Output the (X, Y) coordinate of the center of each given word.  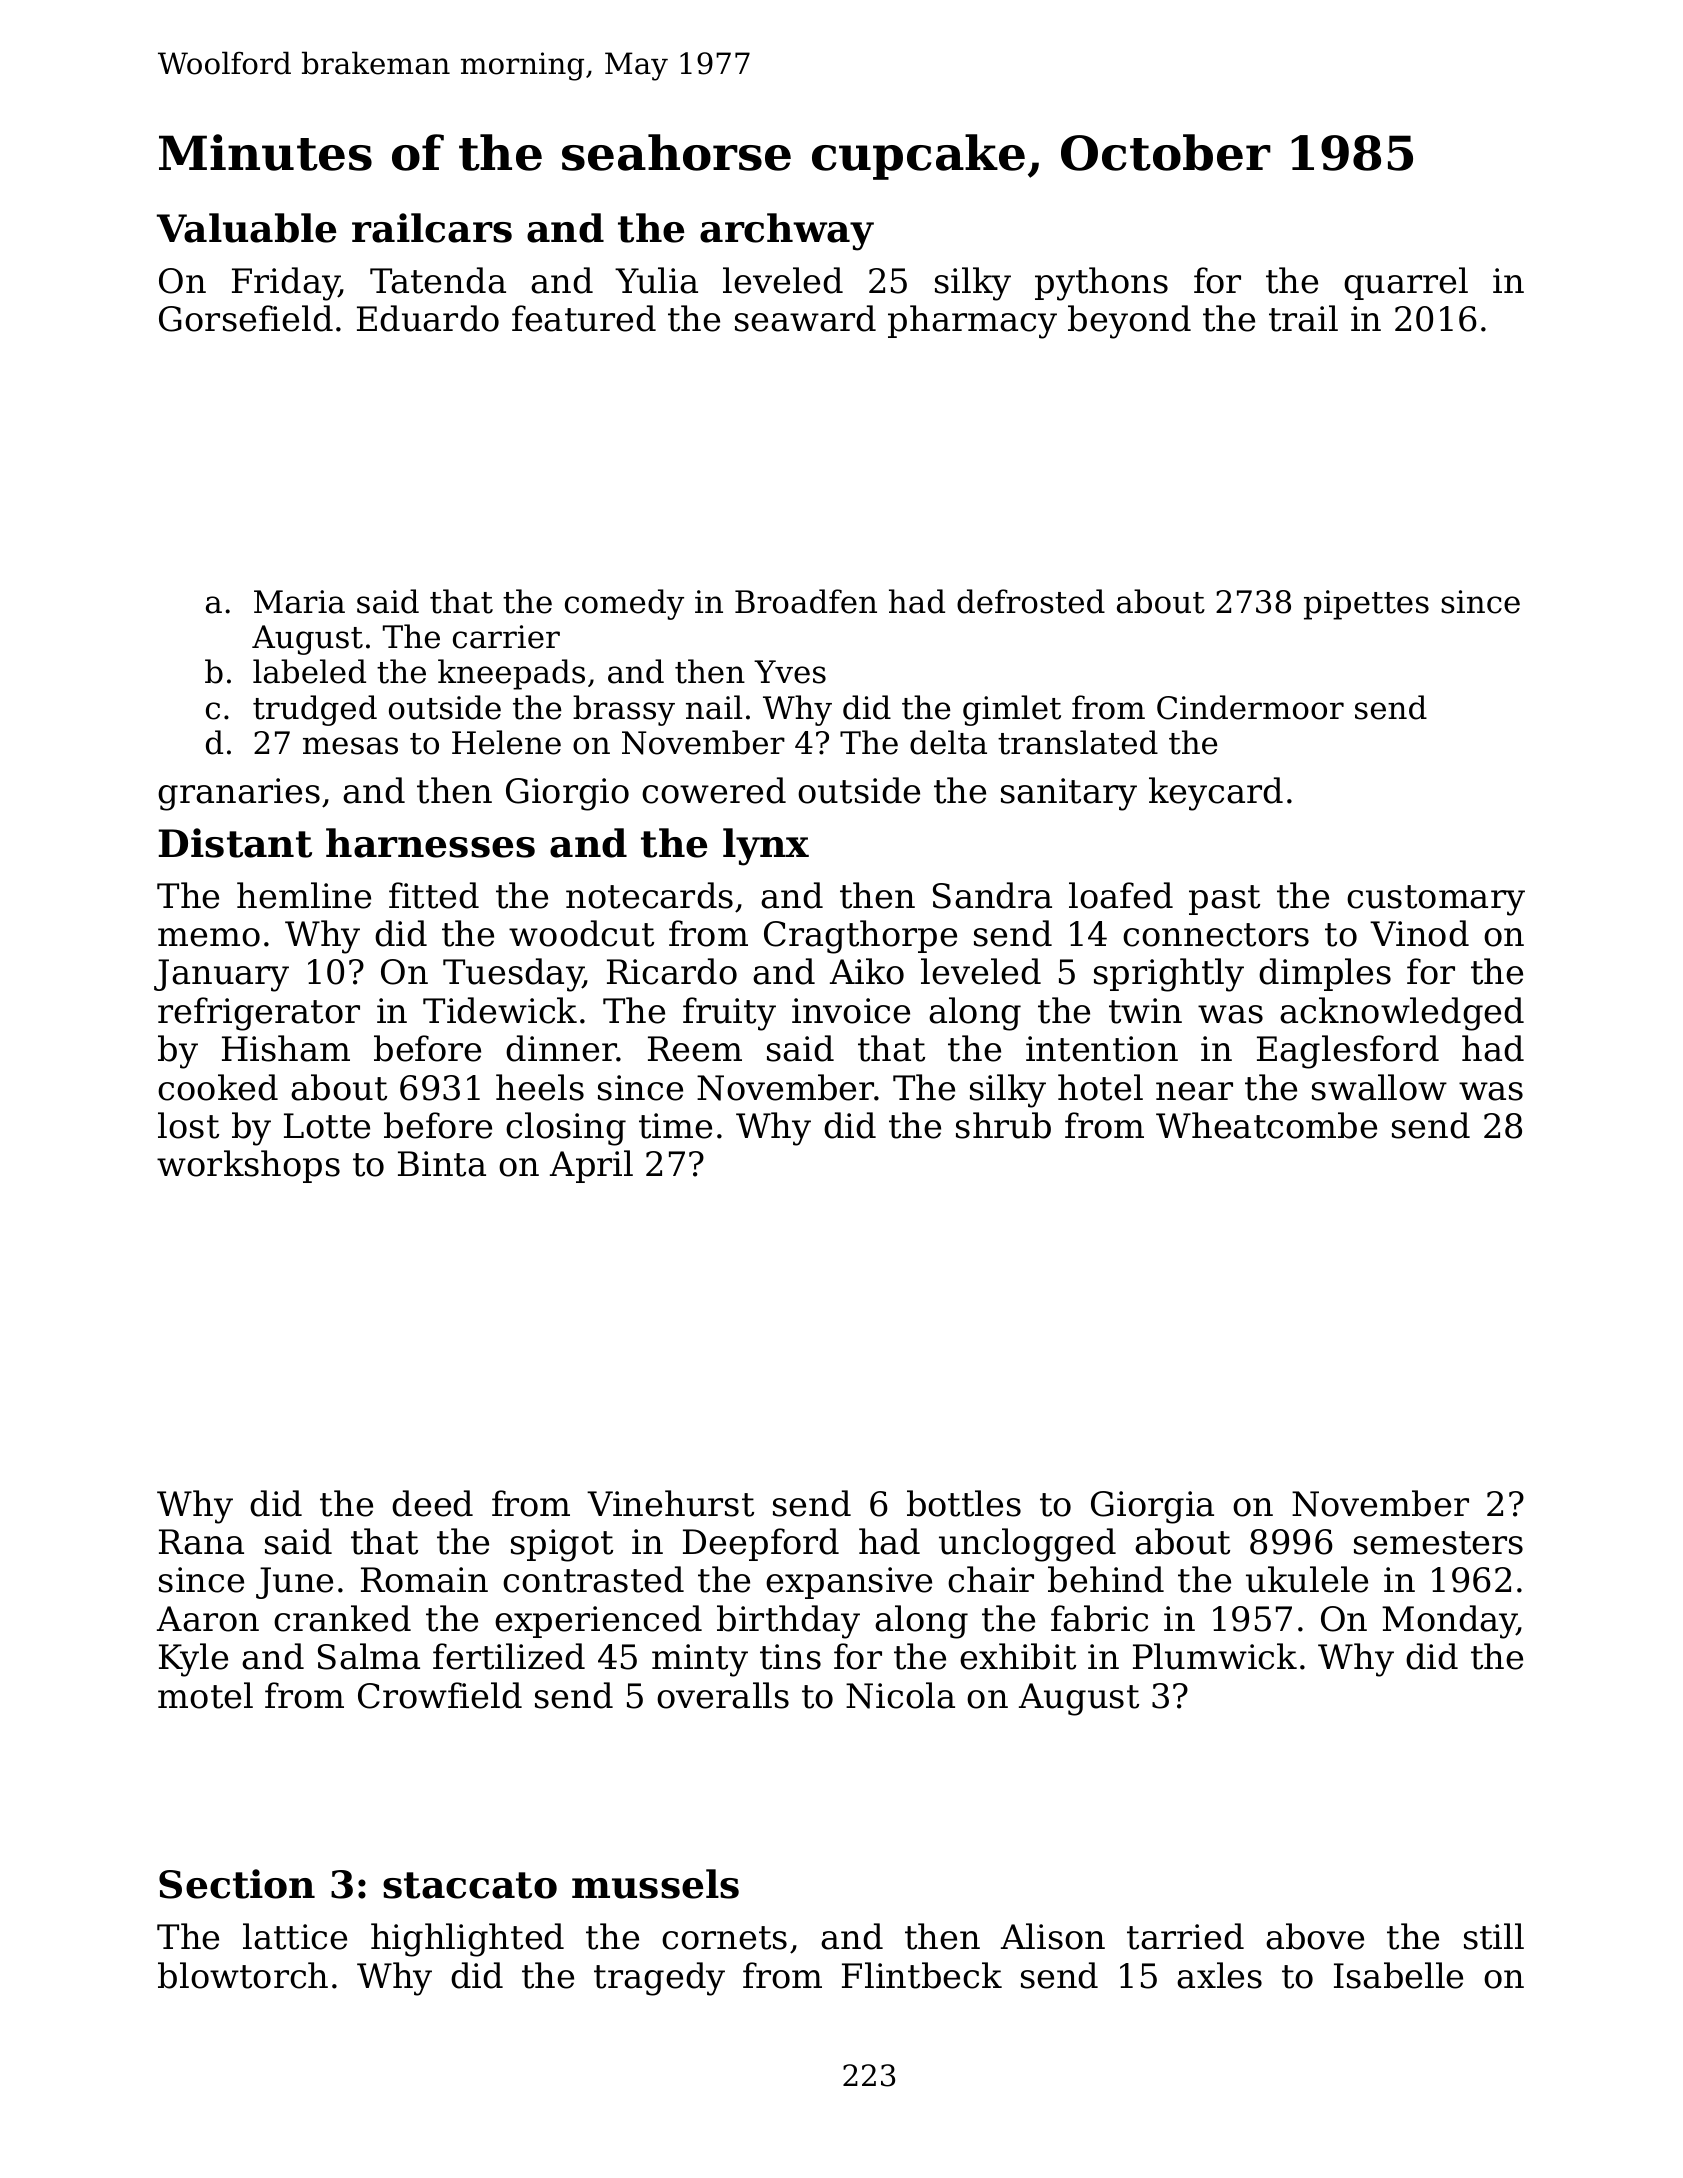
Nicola (900, 1695)
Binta (442, 1164)
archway (787, 232)
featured (584, 318)
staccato (470, 1885)
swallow (1379, 1087)
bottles (964, 1503)
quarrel (1406, 283)
